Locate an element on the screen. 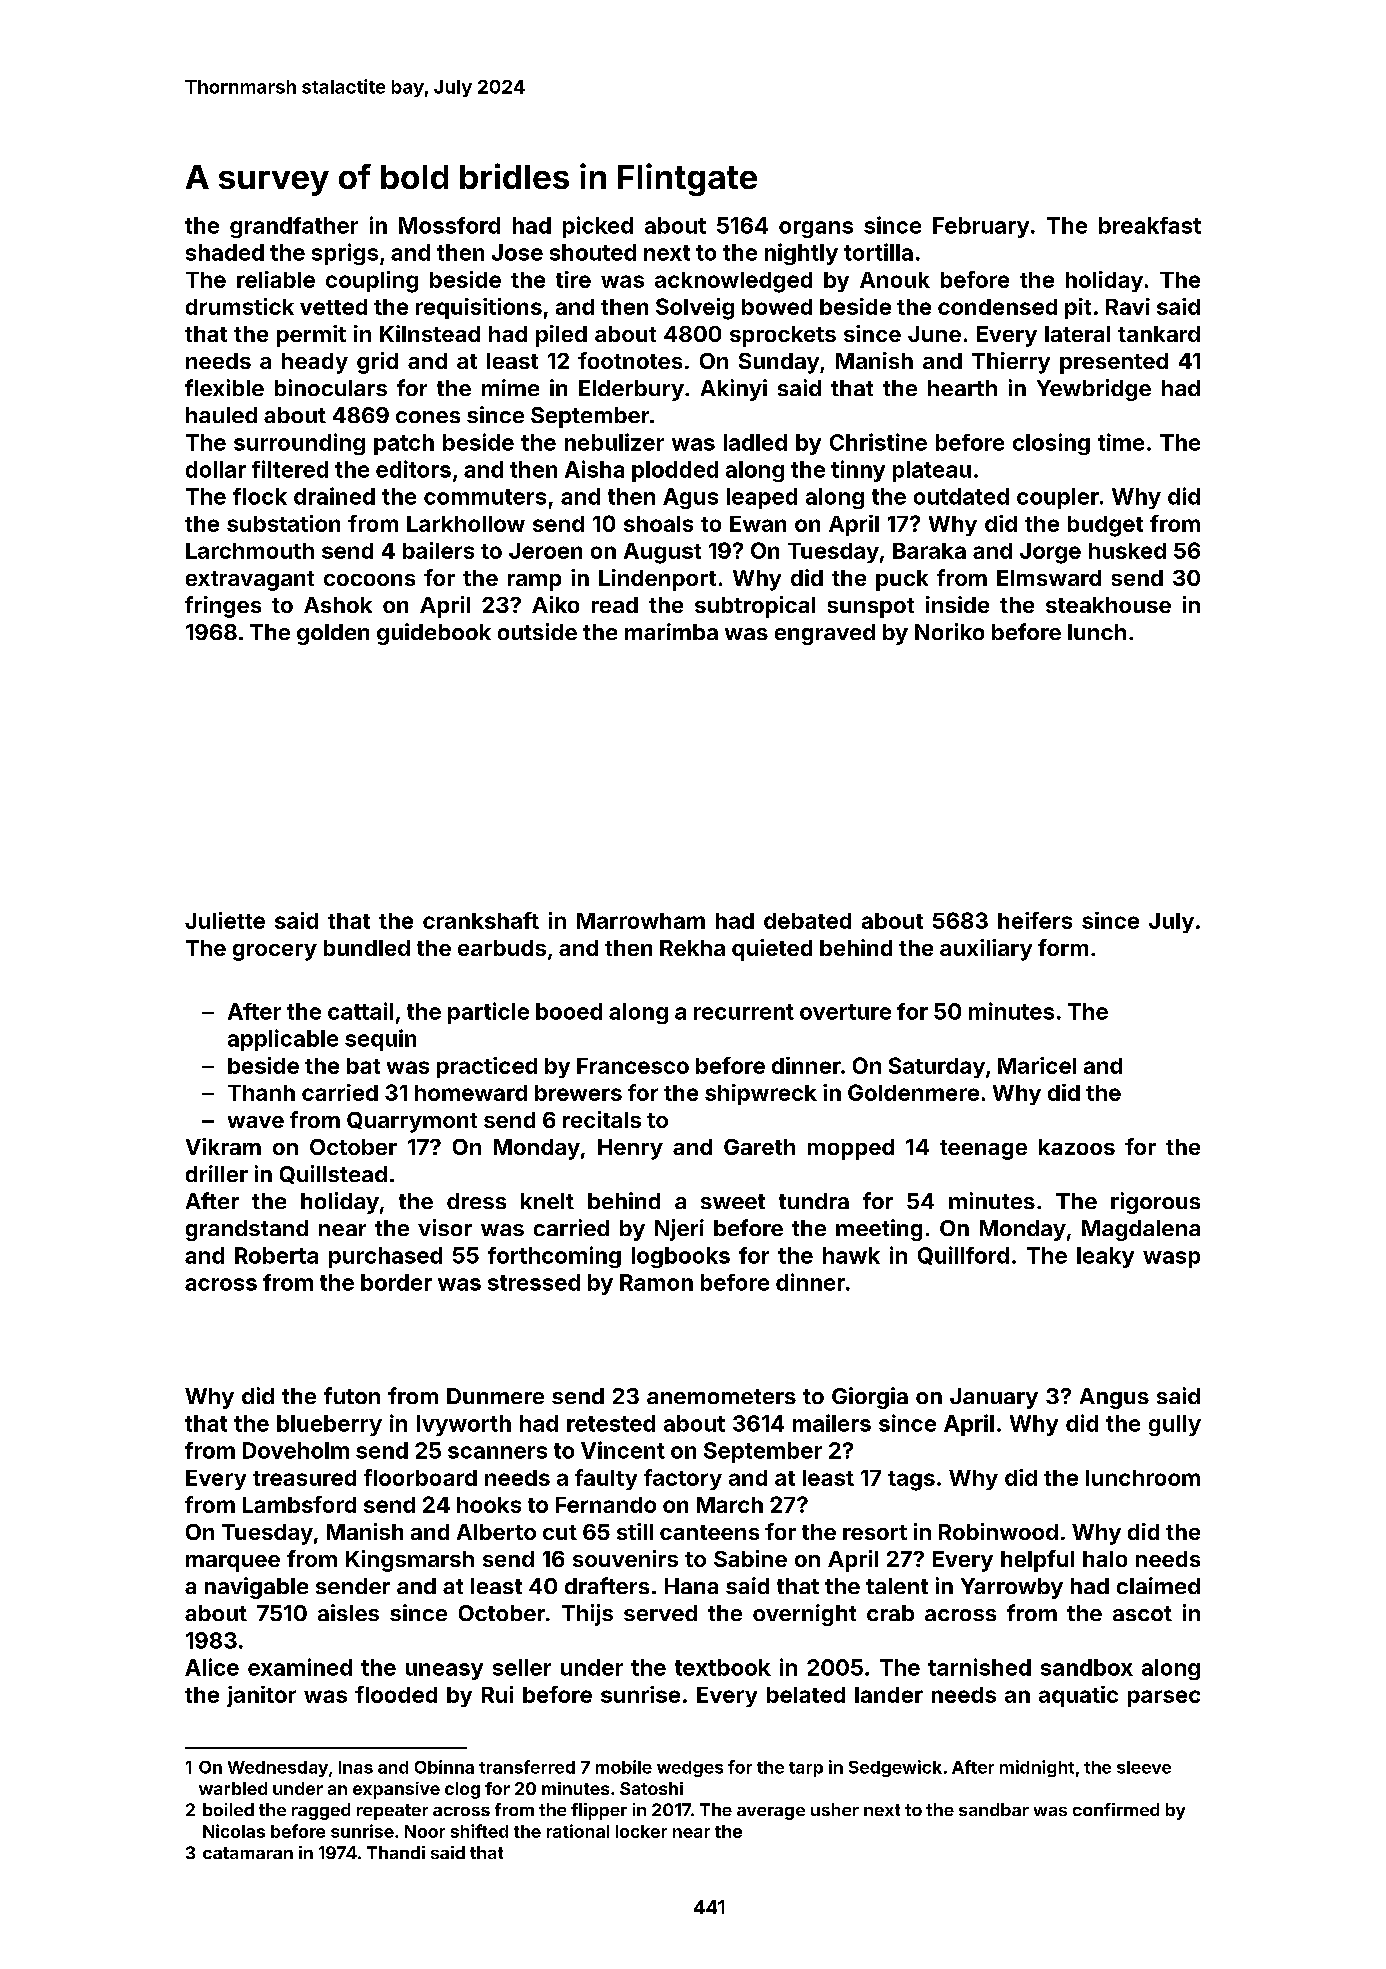 The width and height of the screenshot is (1386, 1969). flooded is located at coordinates (396, 1694).
